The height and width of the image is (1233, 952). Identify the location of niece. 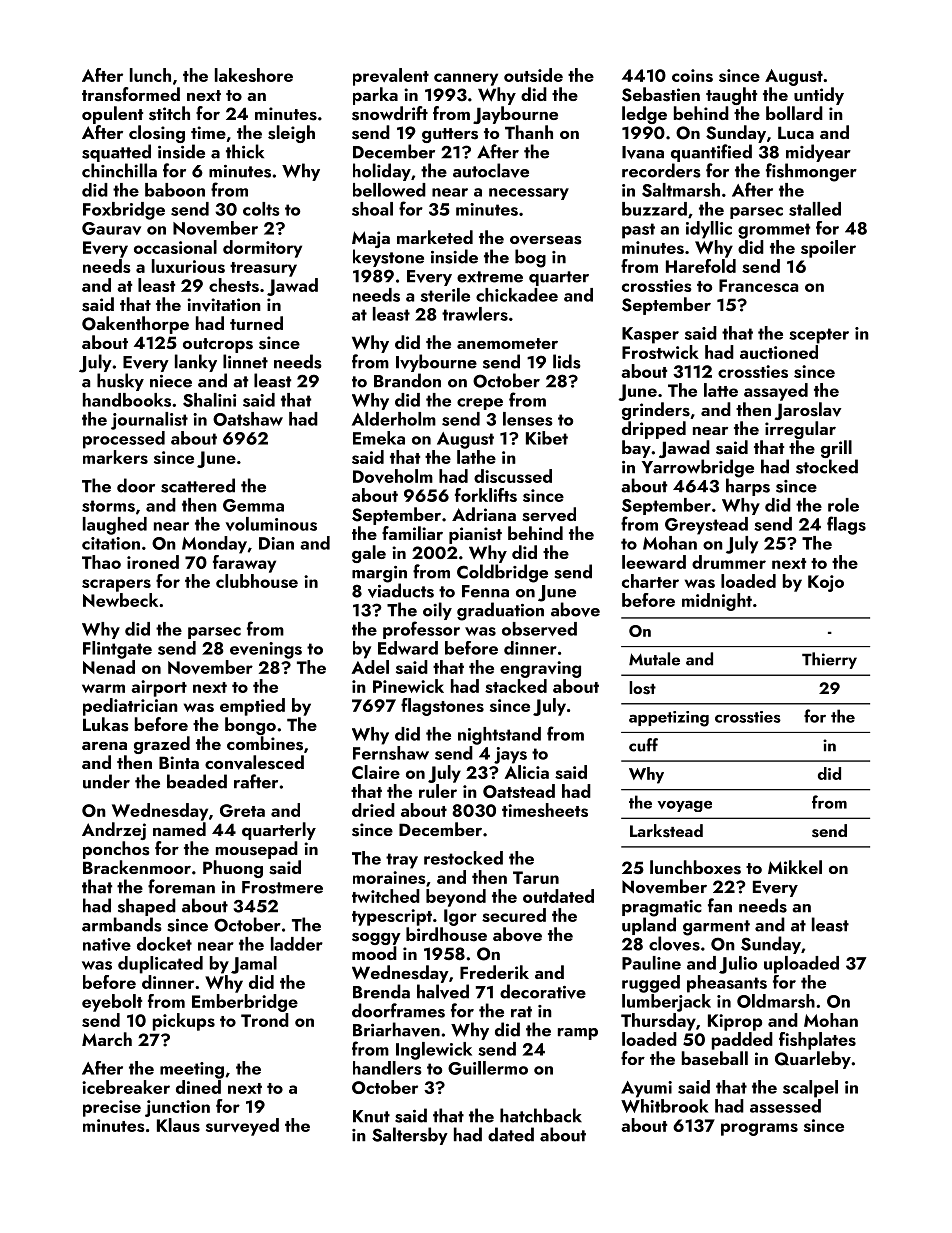
(171, 381).
